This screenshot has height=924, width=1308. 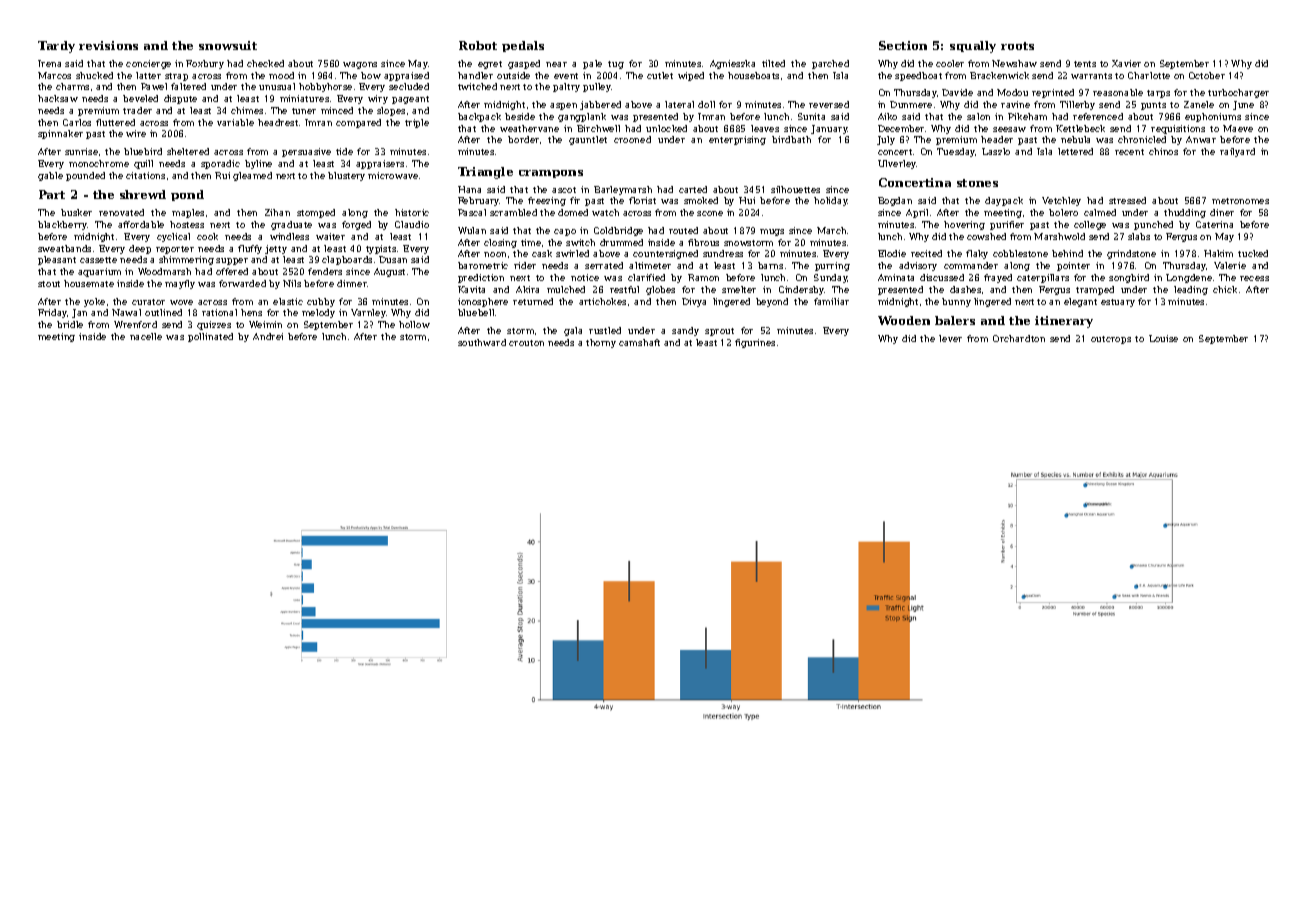 What do you see at coordinates (64, 248) in the screenshot?
I see `sweatbands` at bounding box center [64, 248].
